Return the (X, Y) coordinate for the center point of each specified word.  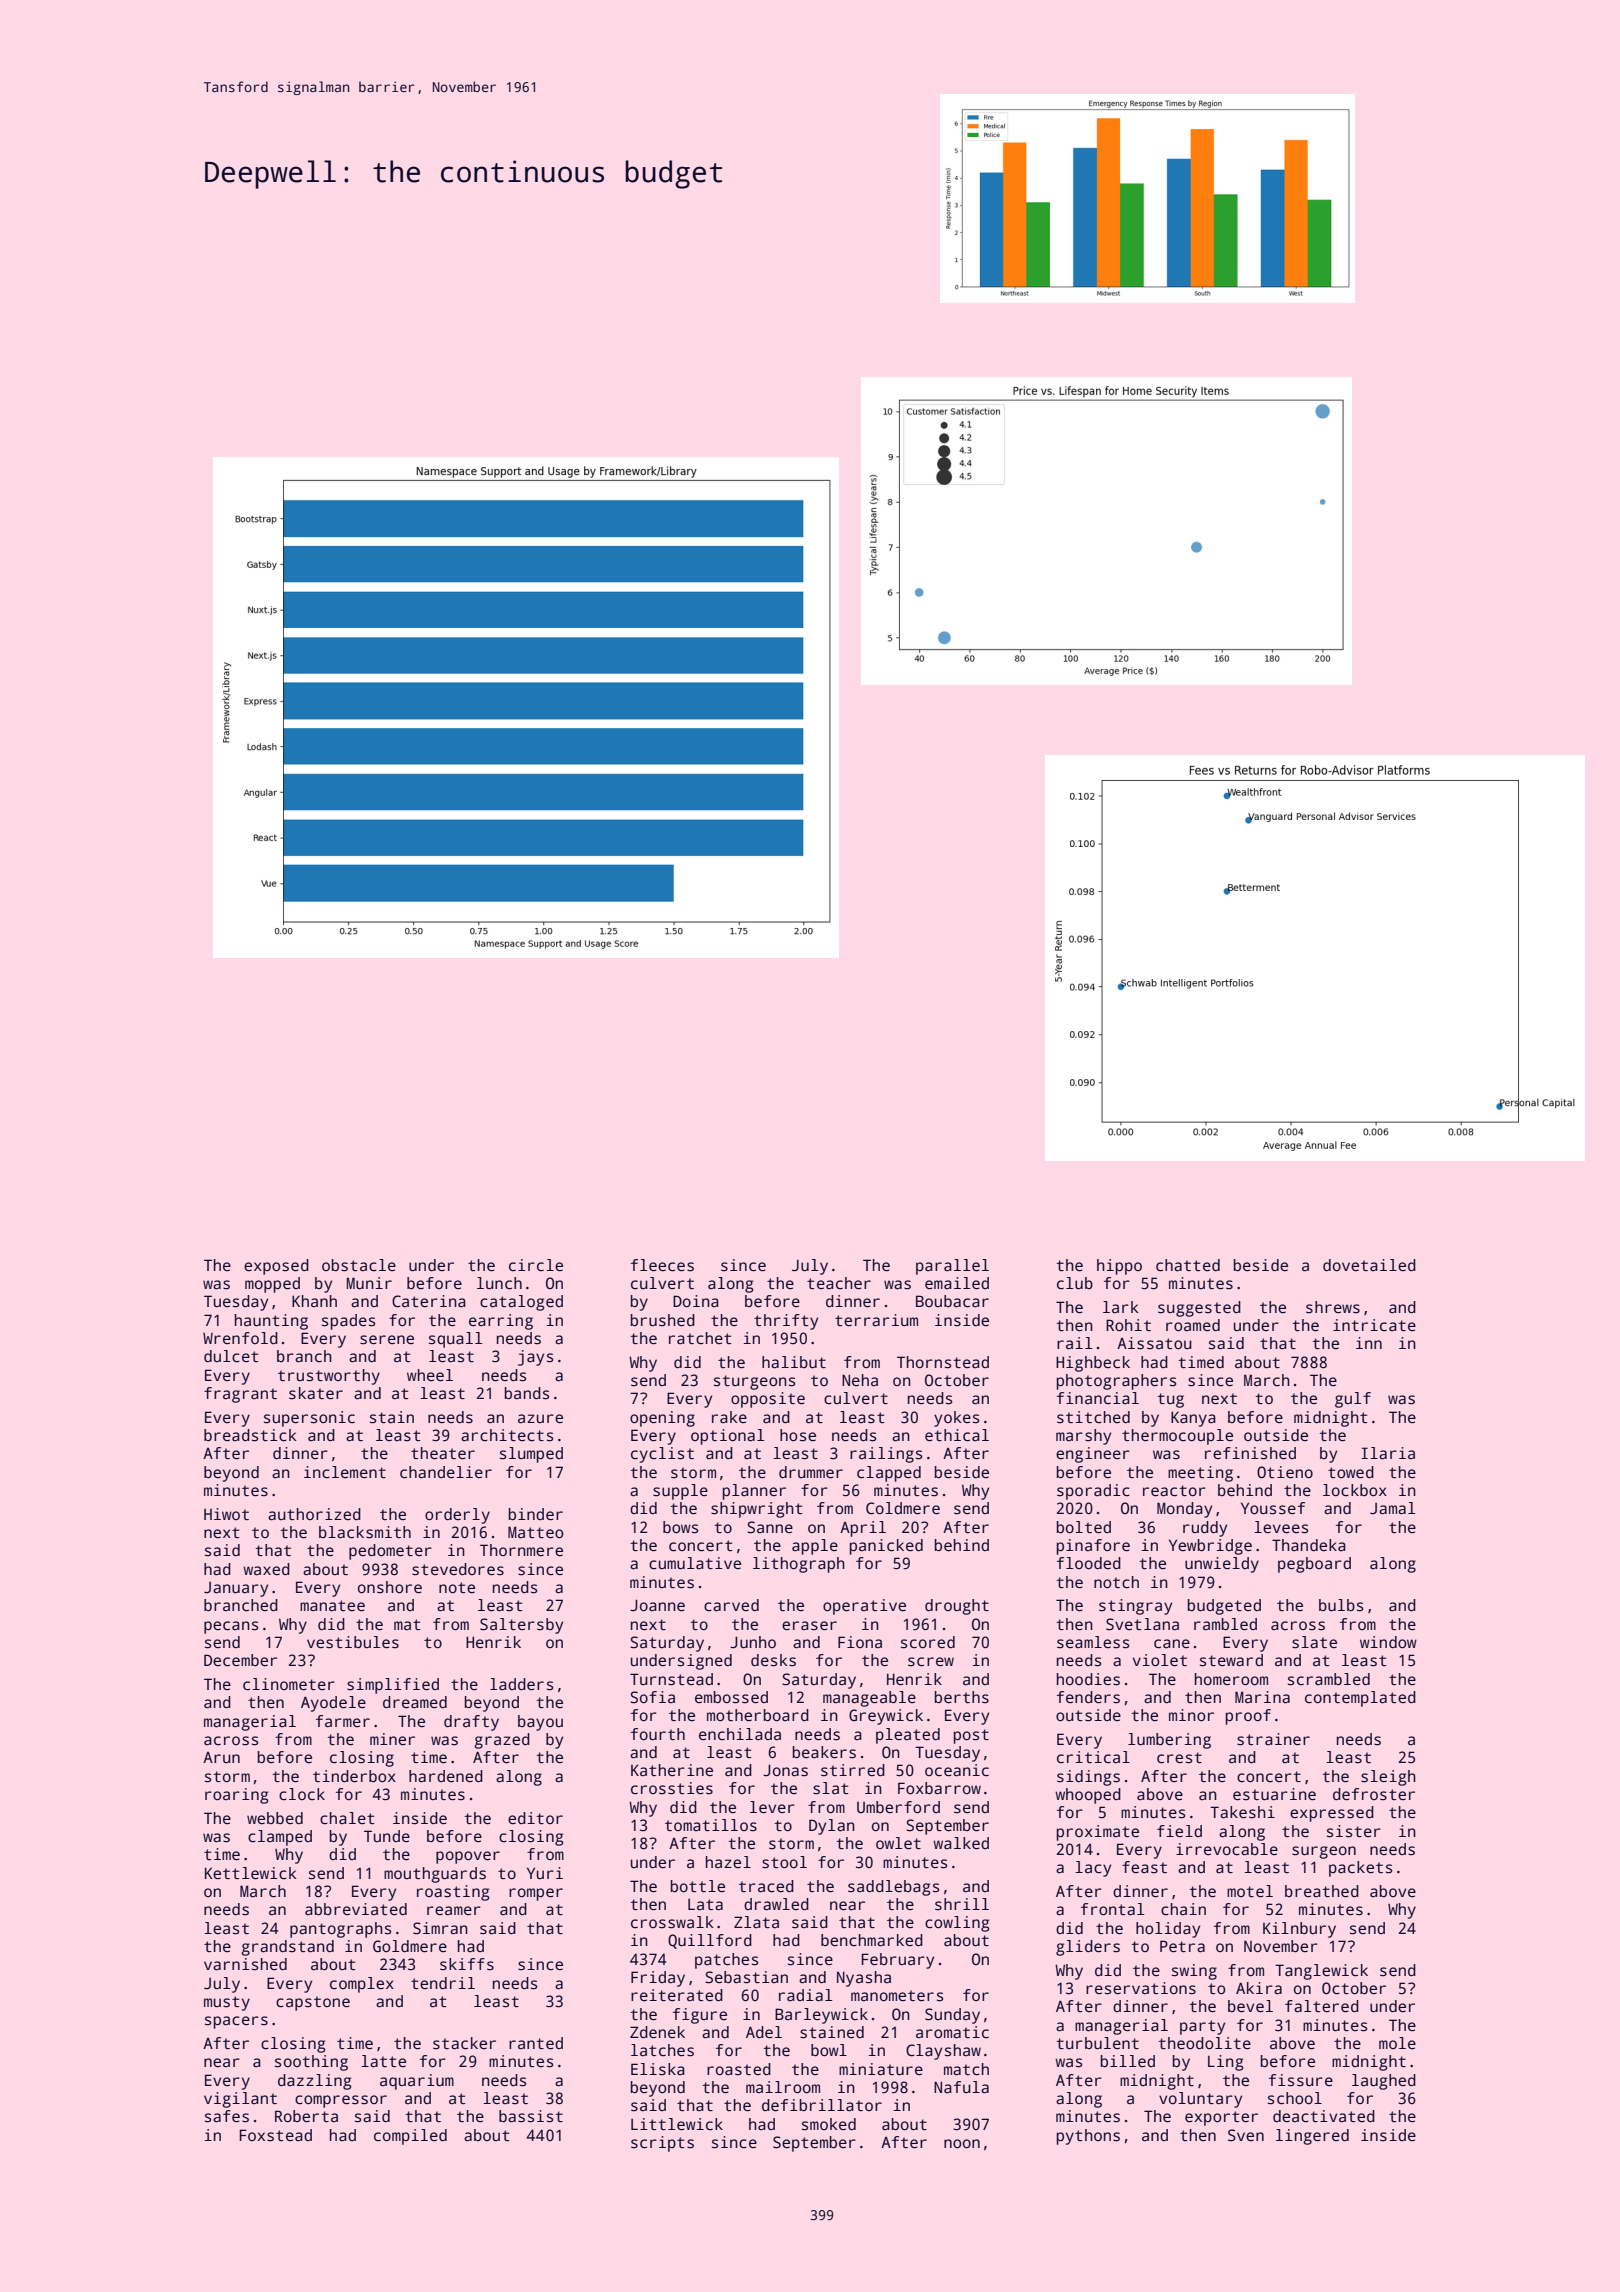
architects (507, 1435)
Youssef (1273, 1508)
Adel (764, 2032)
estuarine (1274, 1794)
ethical (957, 1435)
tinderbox (354, 1776)
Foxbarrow (939, 1788)
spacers (236, 2022)
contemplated (1360, 1699)
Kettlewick (251, 1873)
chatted (1188, 1265)
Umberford (898, 1807)
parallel (952, 1267)
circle (536, 1265)
